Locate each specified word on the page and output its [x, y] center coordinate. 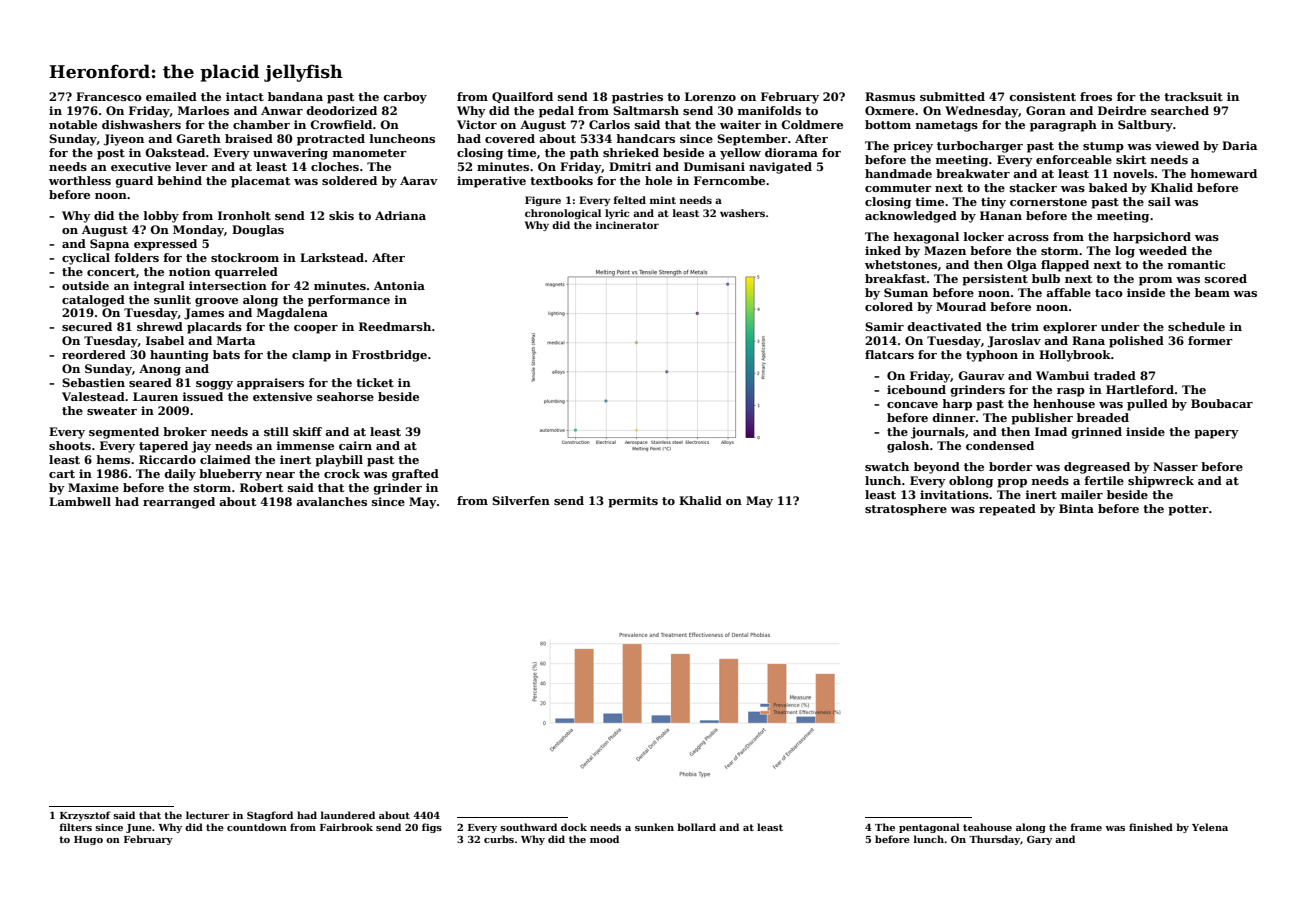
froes [1096, 96]
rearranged [179, 503]
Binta [1076, 508]
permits [633, 502]
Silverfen [521, 500]
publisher [1042, 419]
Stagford [270, 816]
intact [245, 96]
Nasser [1175, 466]
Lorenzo [710, 96]
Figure [543, 201]
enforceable [1074, 159]
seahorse [345, 396]
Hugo [88, 840]
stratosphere [906, 510]
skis [341, 215]
